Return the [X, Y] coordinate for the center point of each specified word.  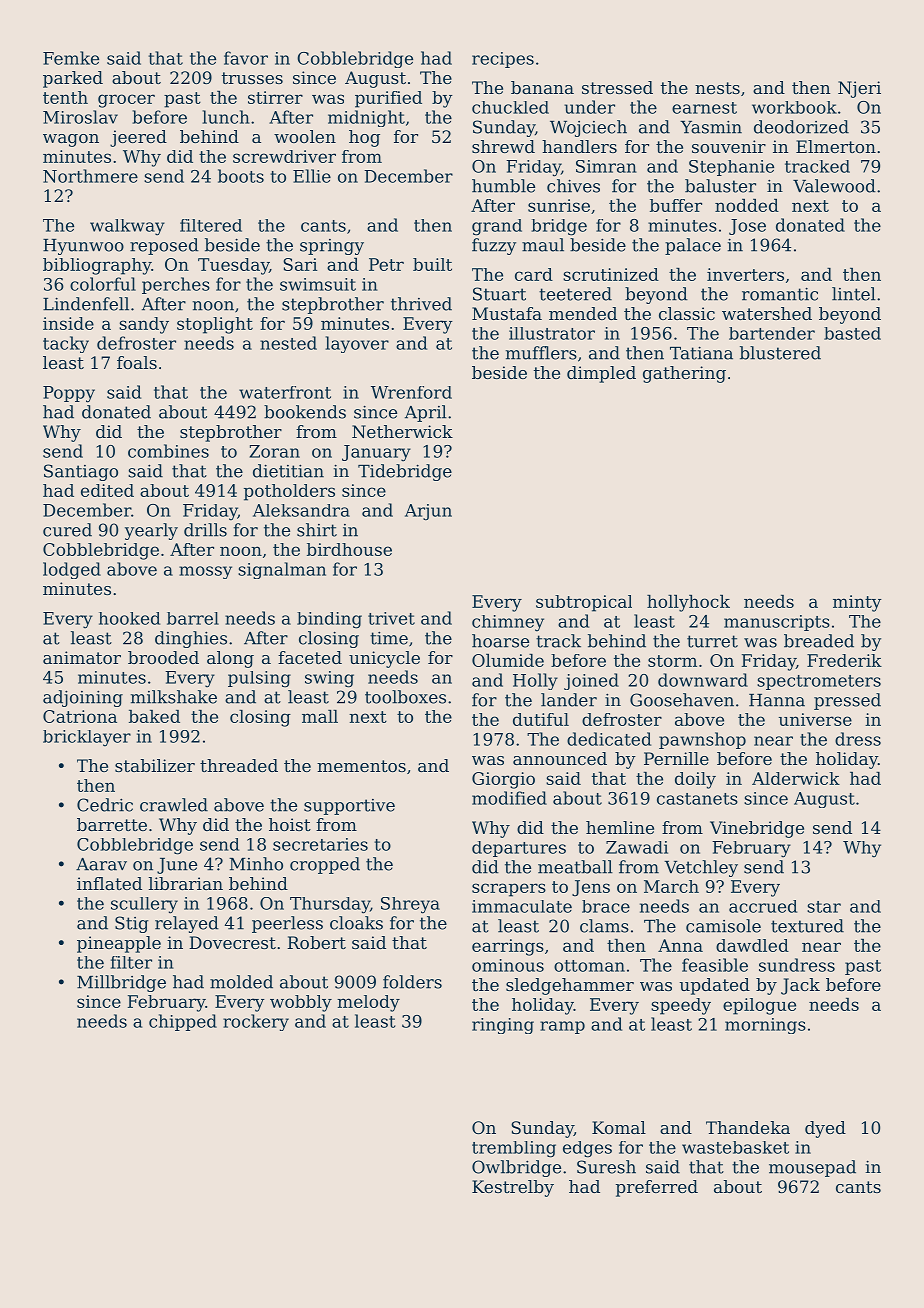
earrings [508, 947]
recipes [503, 60]
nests [717, 88]
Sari [300, 264]
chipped [183, 1022]
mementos [361, 766]
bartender [772, 333]
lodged [72, 570]
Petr [386, 264]
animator [82, 657]
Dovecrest [232, 942]
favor [246, 58]
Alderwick [796, 778]
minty [857, 603]
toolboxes [405, 697]
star [824, 907]
